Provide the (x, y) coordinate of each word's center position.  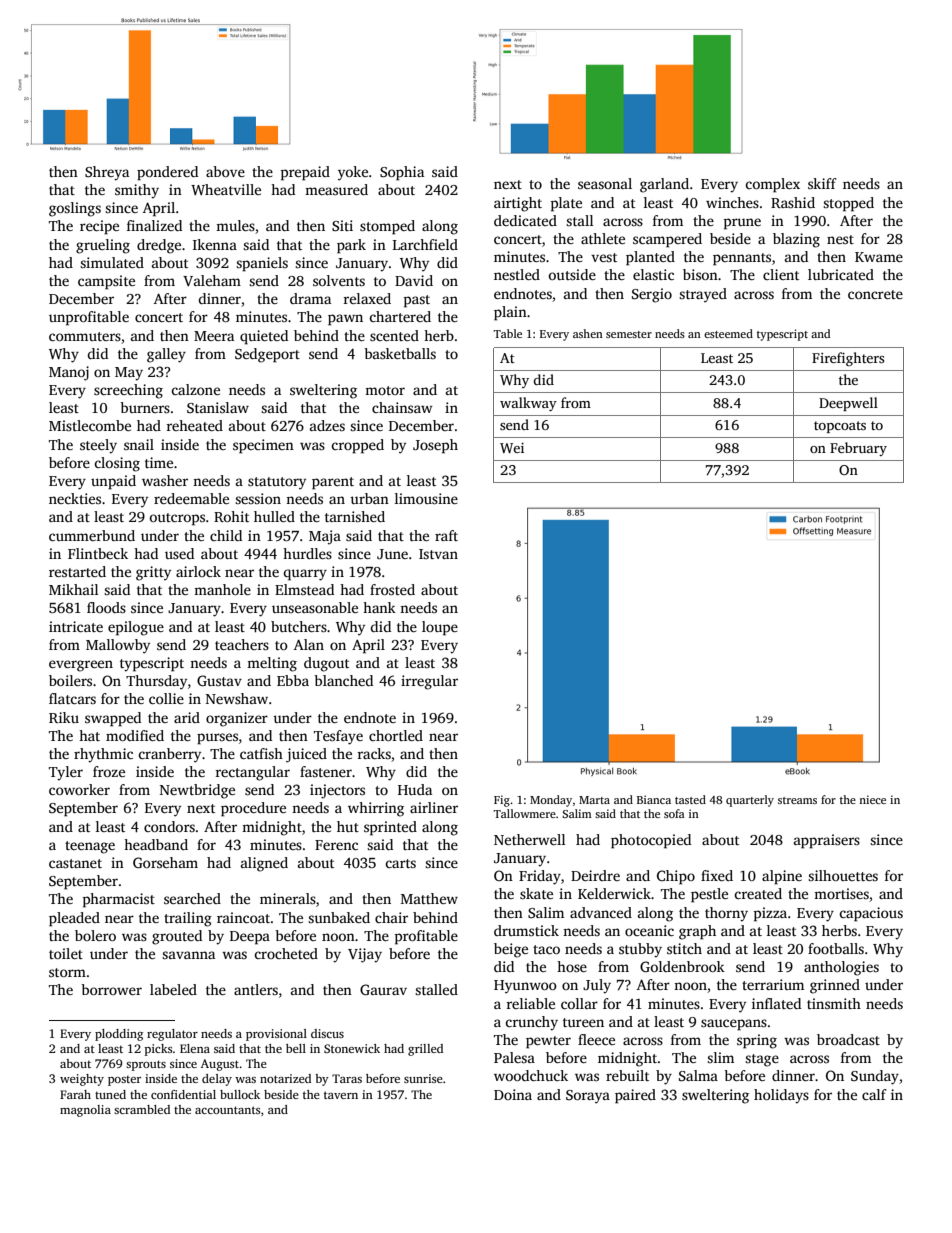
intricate (76, 626)
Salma (698, 1075)
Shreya (107, 173)
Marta (594, 800)
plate (566, 204)
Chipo (676, 877)
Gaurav (383, 989)
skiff (822, 183)
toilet (66, 953)
